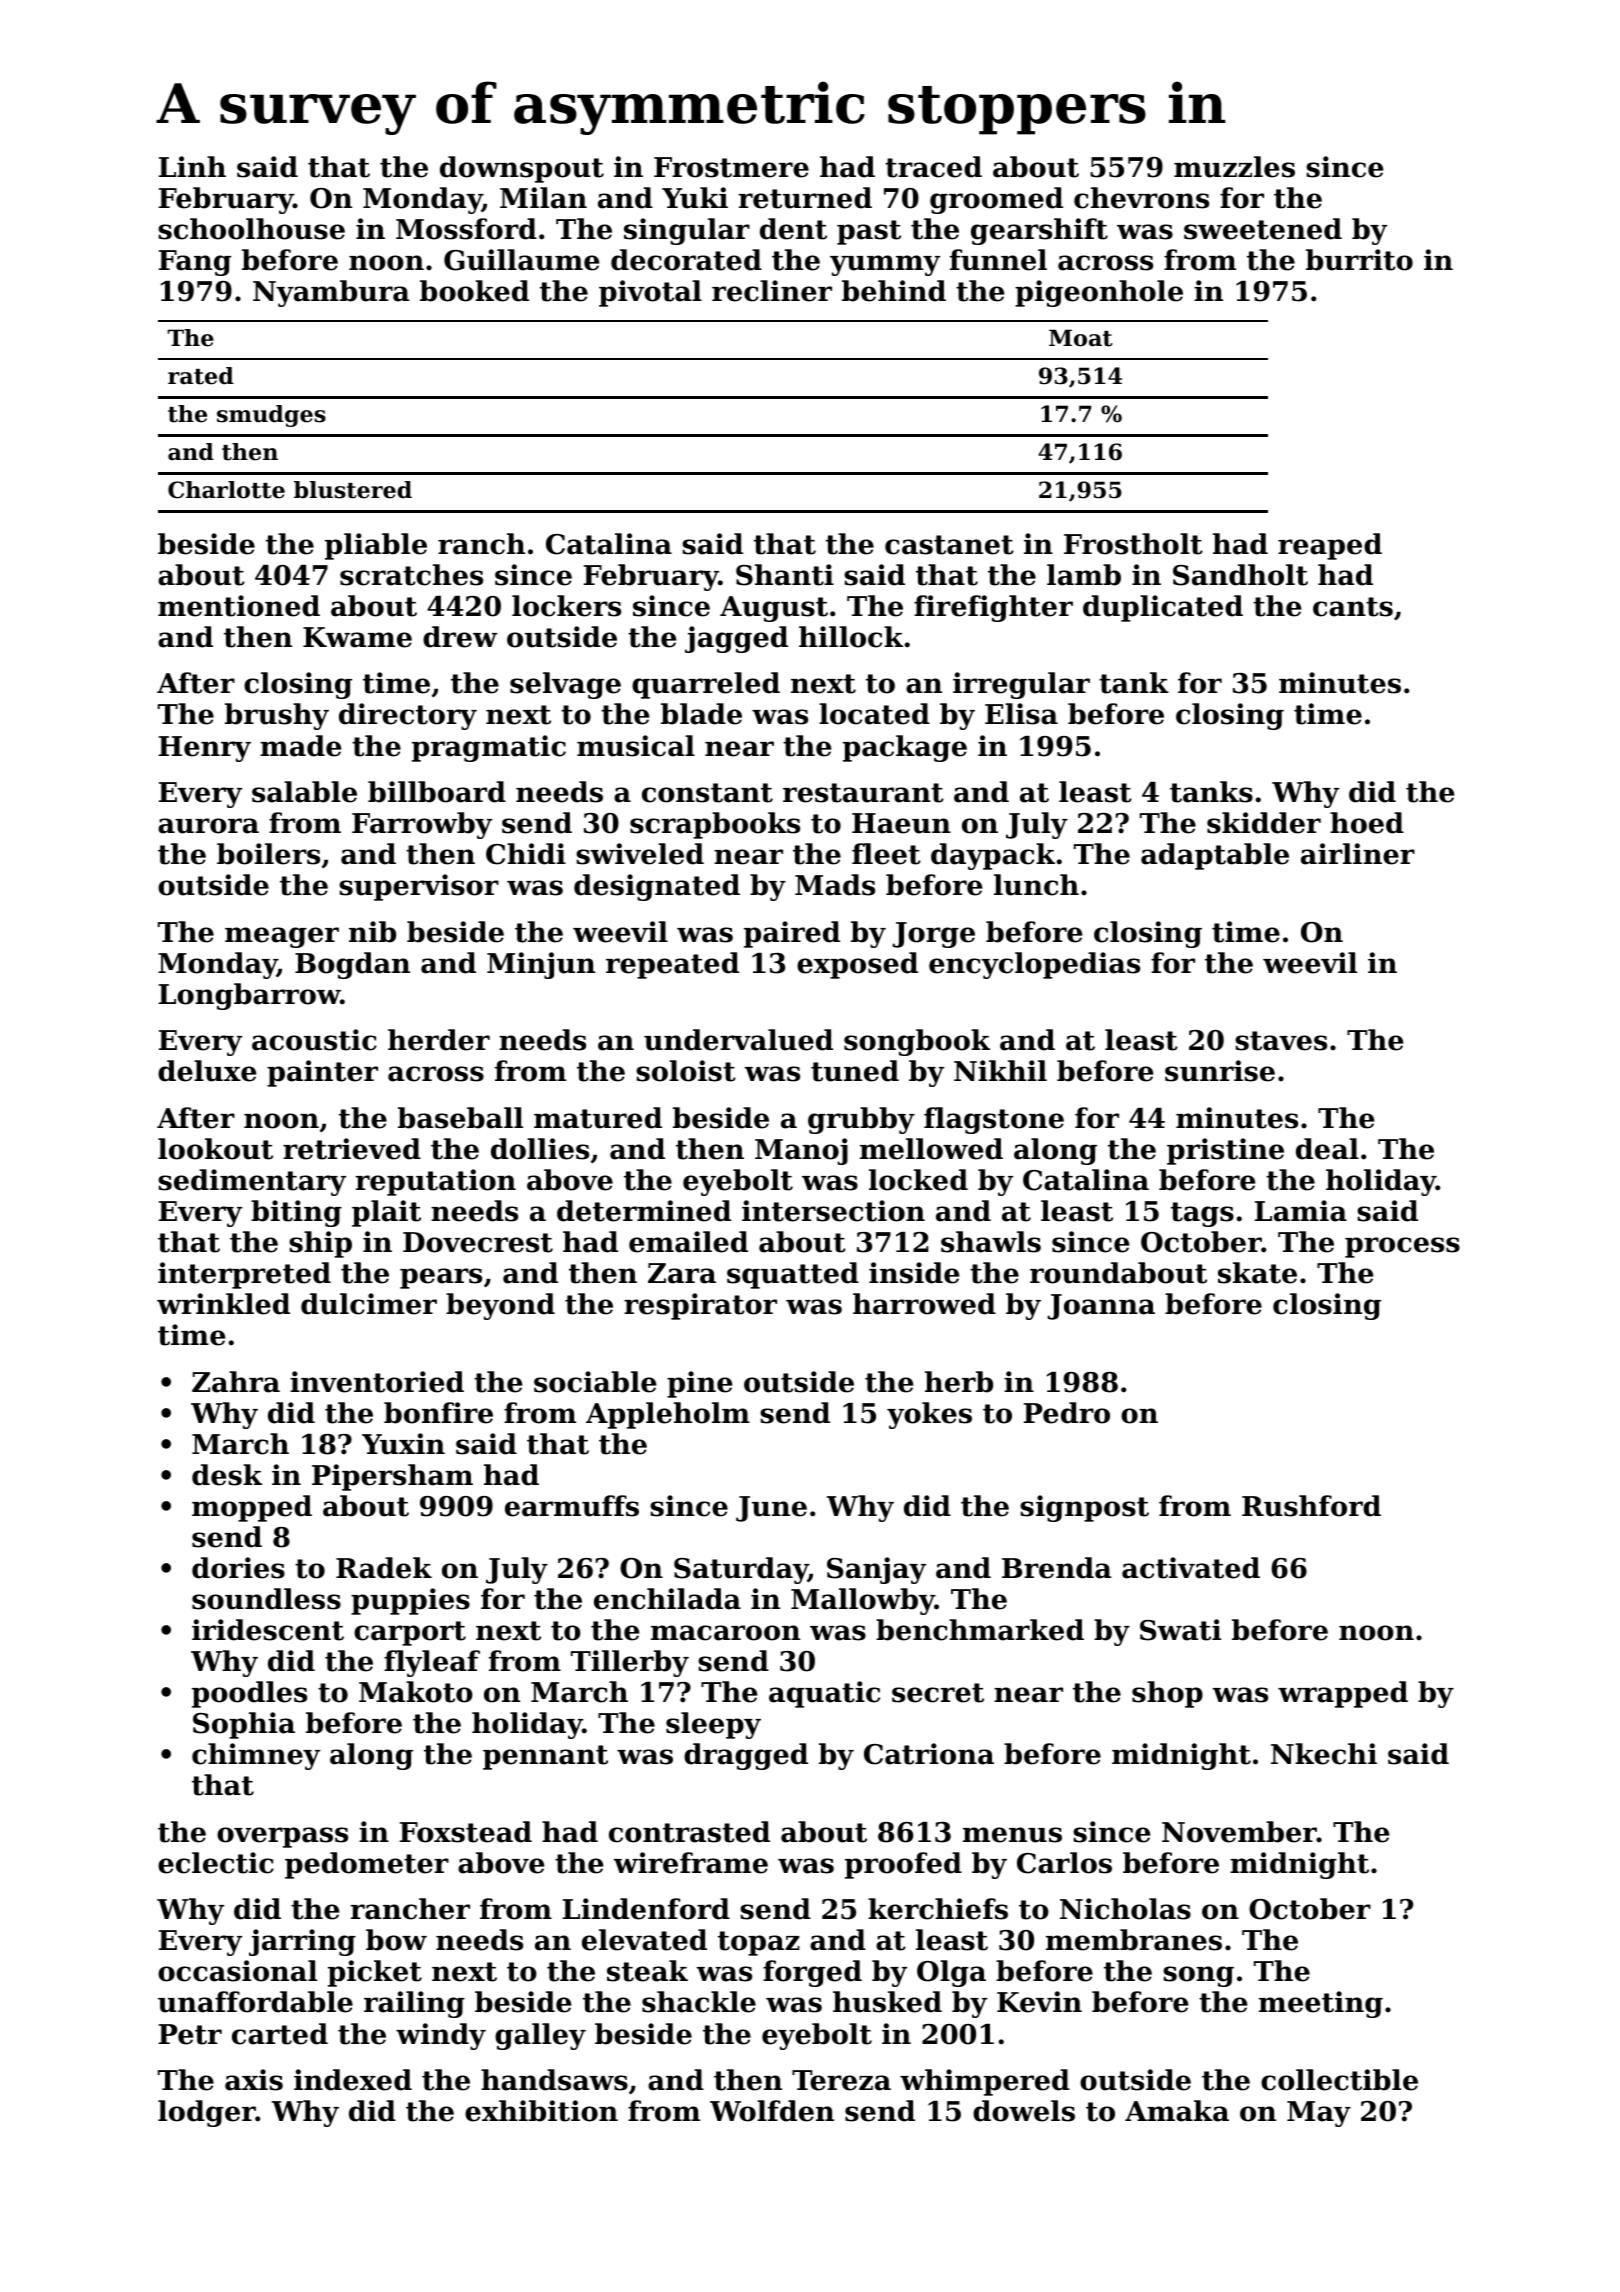 This screenshot has height=2292, width=1620. What do you see at coordinates (192, 166) in the screenshot?
I see `Linh` at bounding box center [192, 166].
